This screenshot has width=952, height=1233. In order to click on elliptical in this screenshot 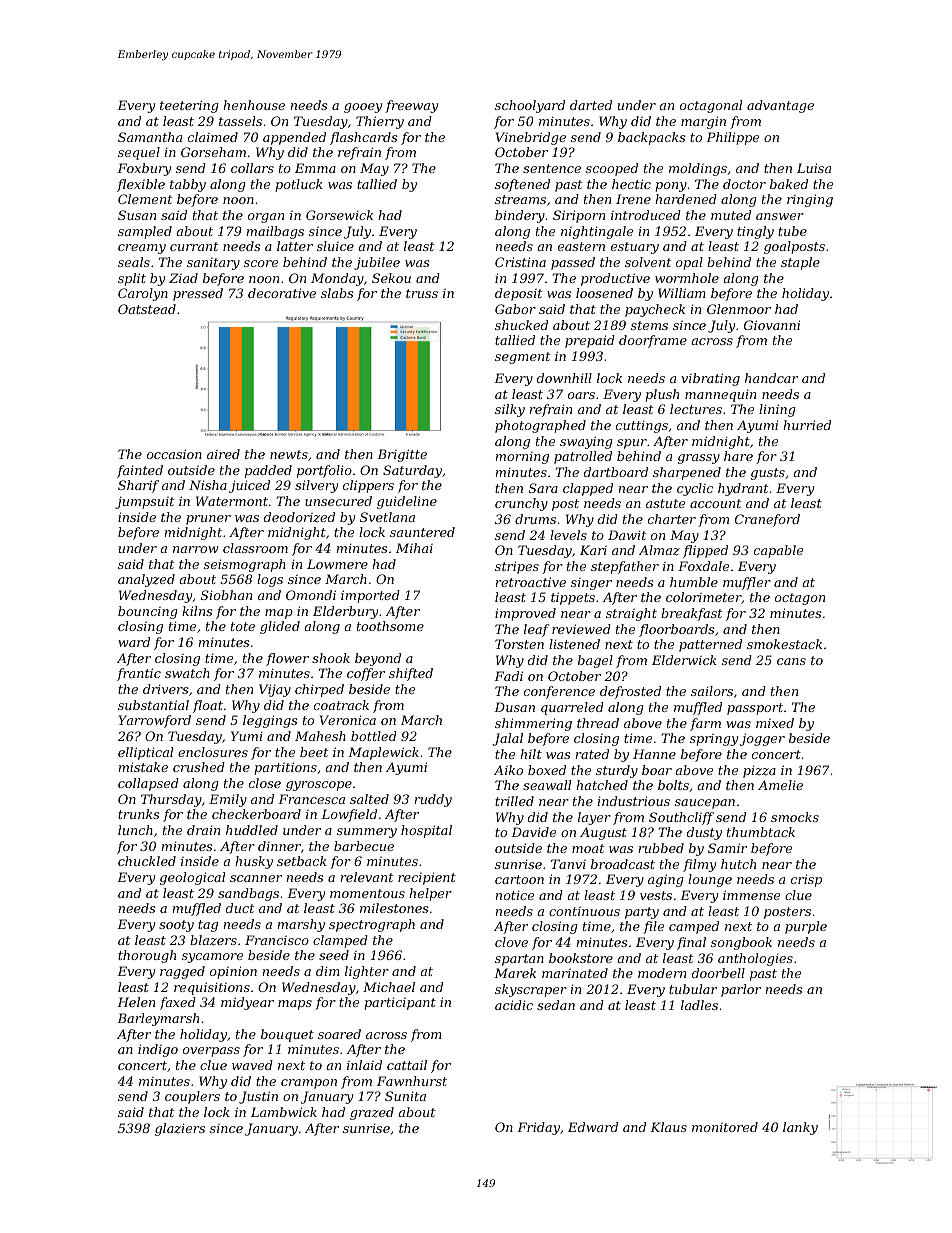, I will do `click(145, 753)`.
